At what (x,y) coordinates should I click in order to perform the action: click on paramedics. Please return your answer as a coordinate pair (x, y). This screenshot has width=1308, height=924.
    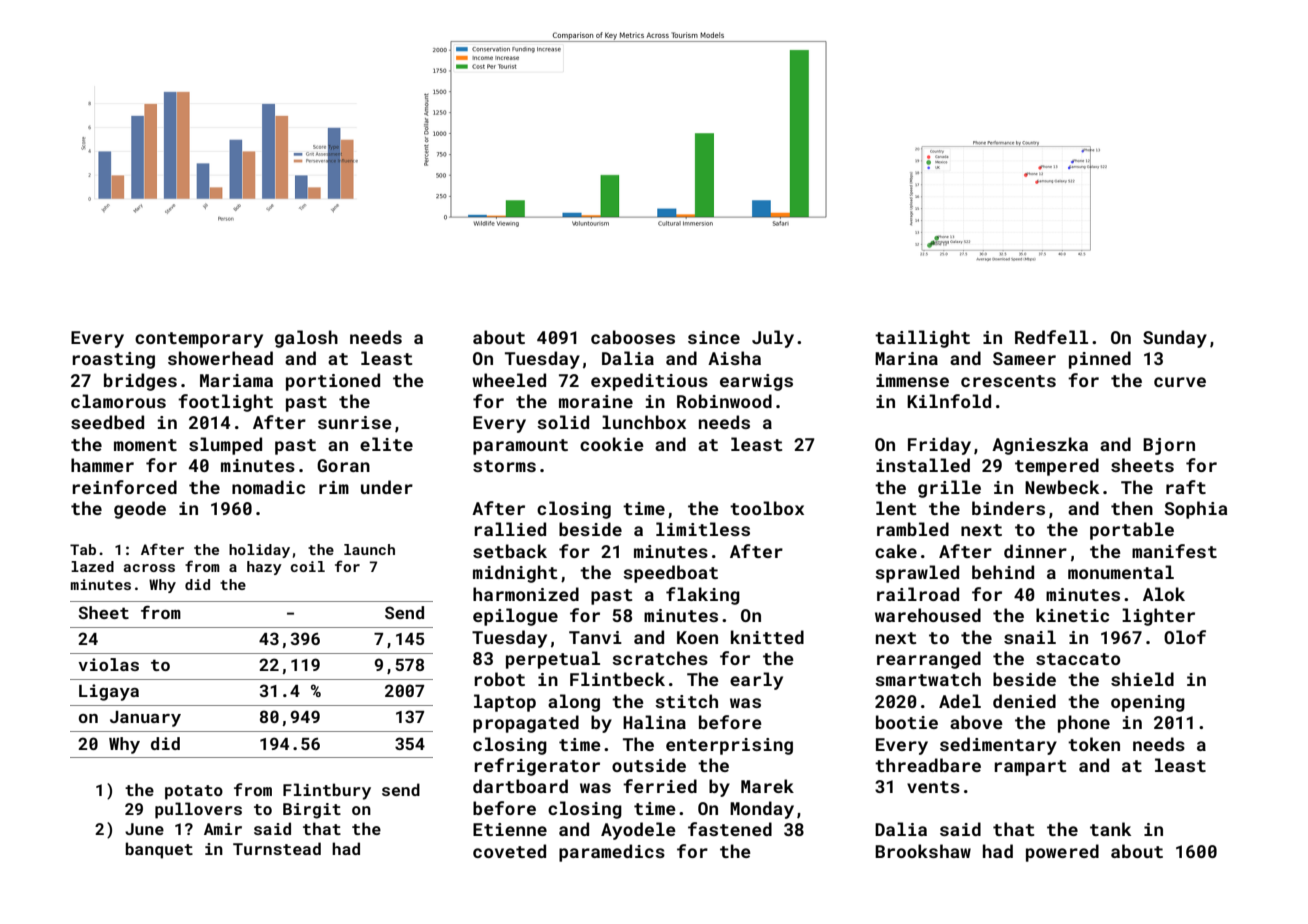
    Looking at the image, I should click on (612, 853).
